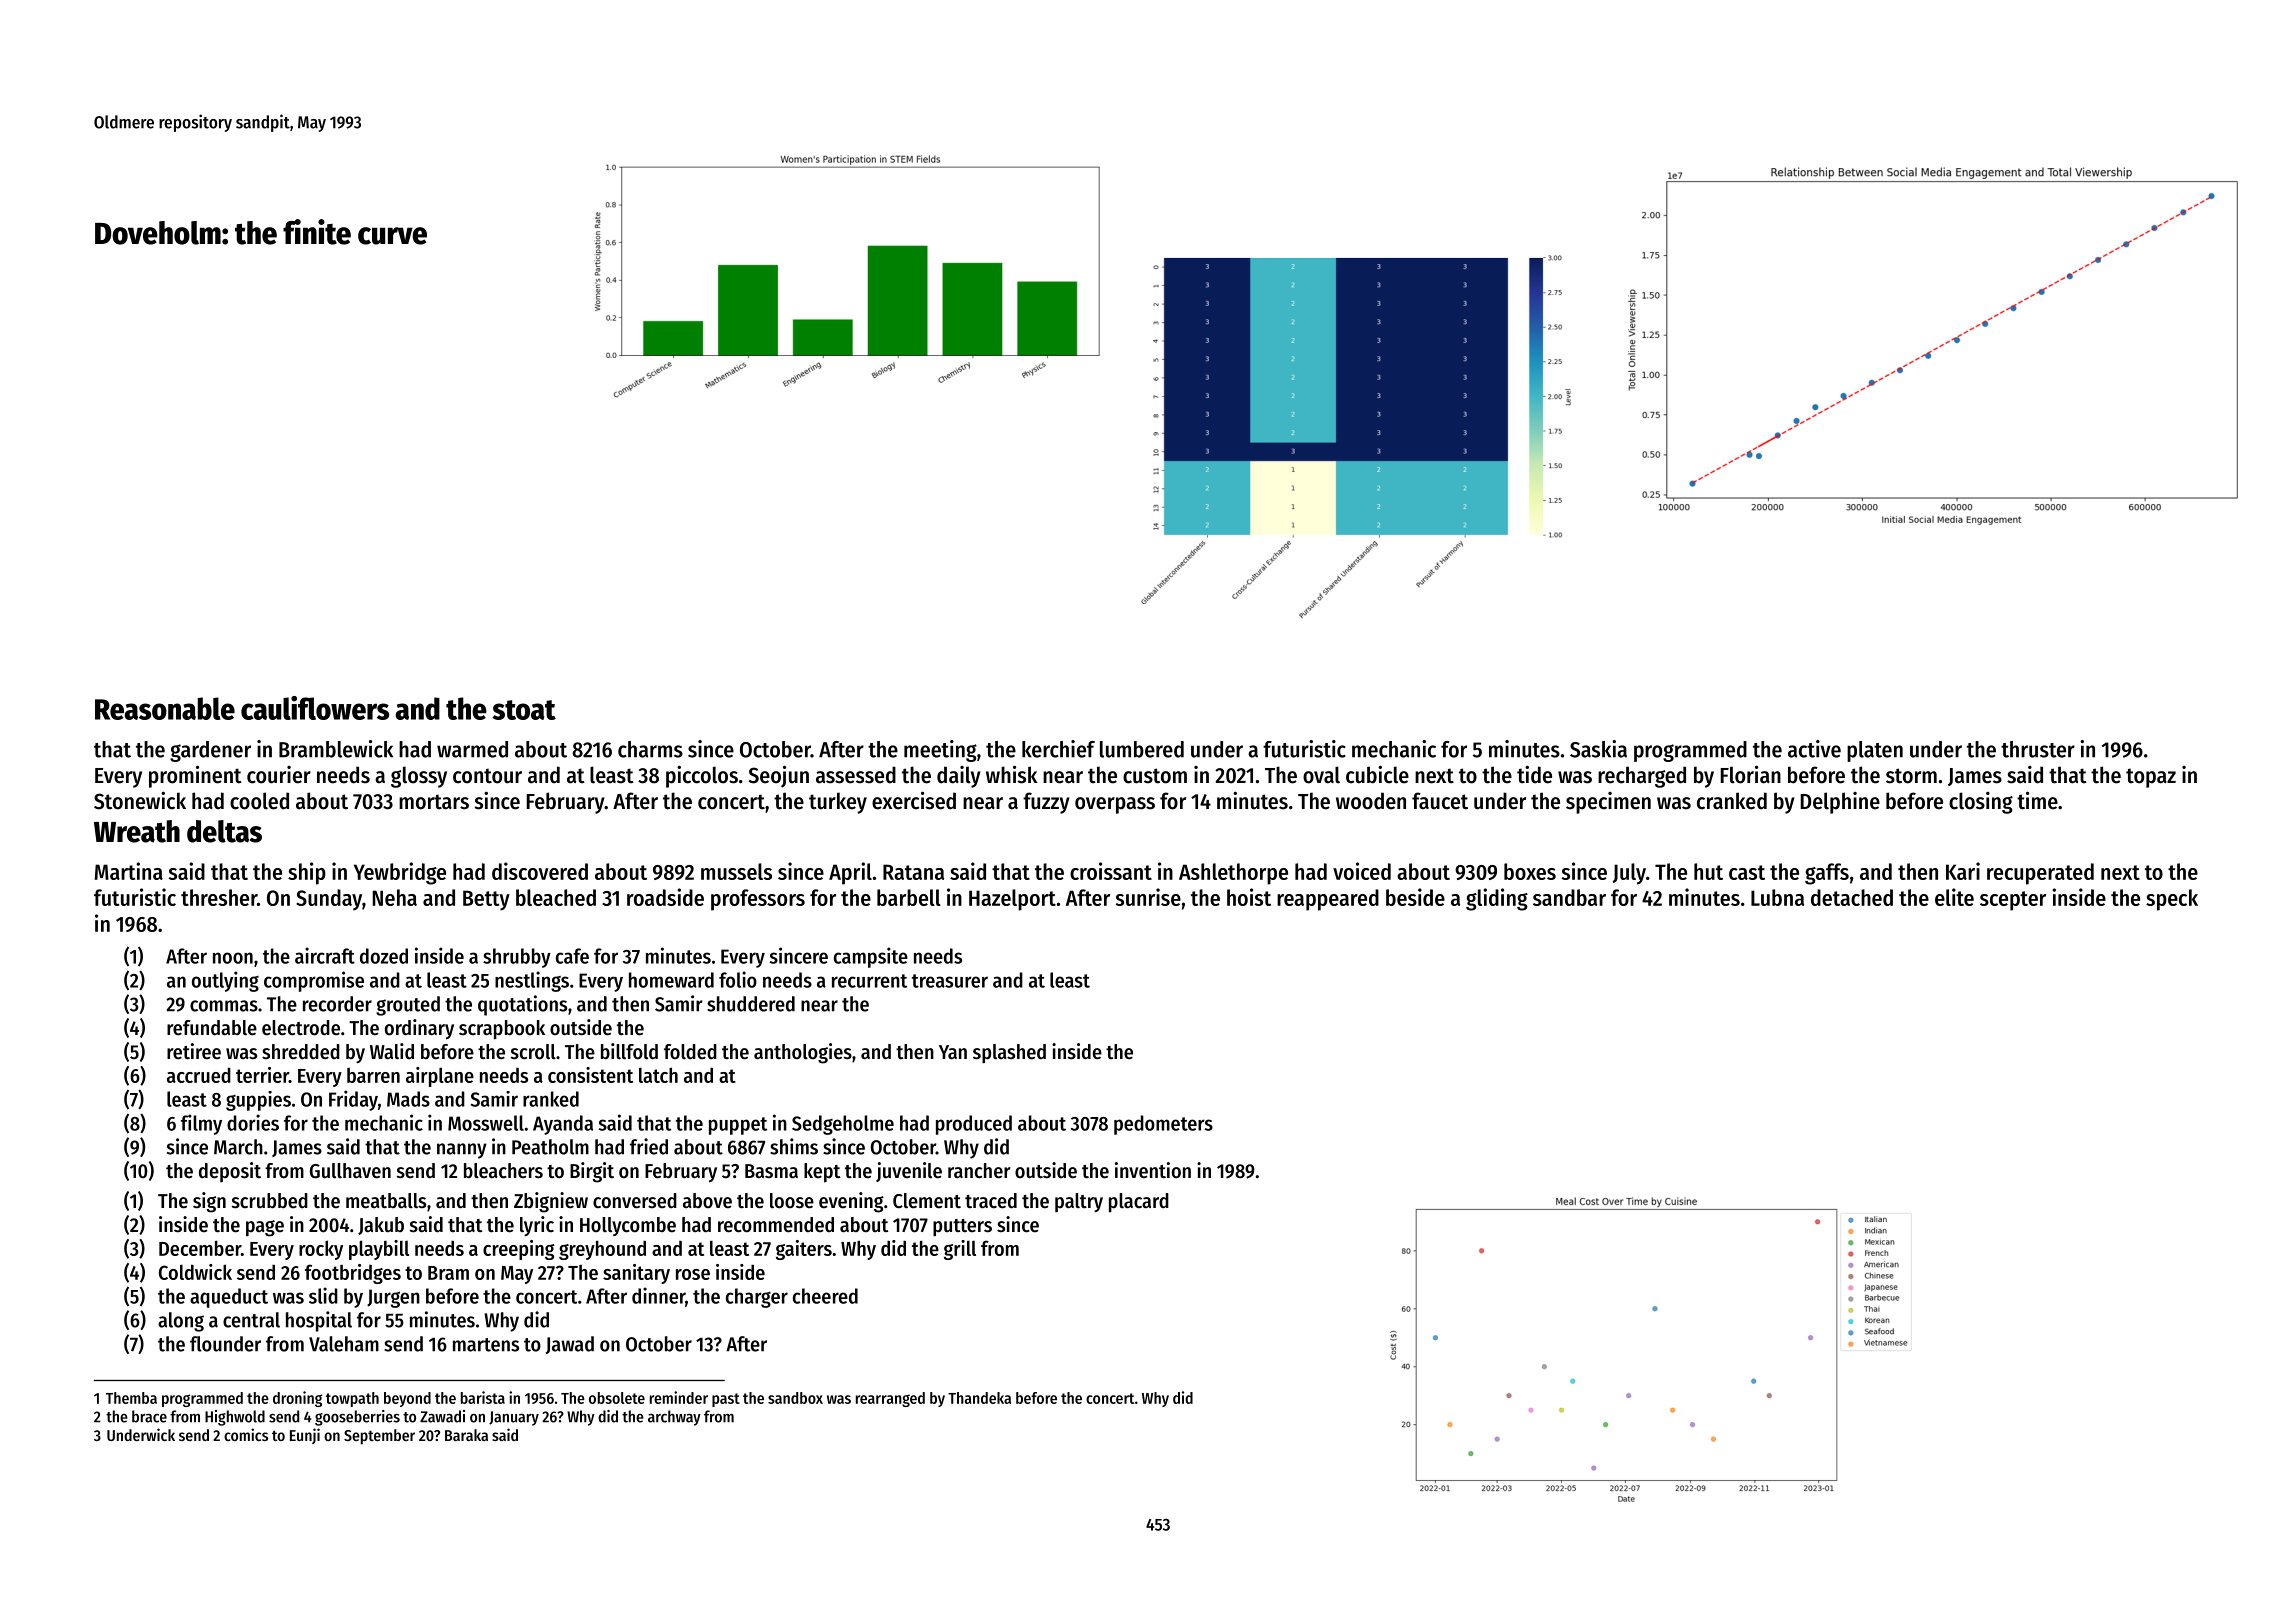  Describe the element at coordinates (466, 1435) in the screenshot. I see `Baraka` at that location.
